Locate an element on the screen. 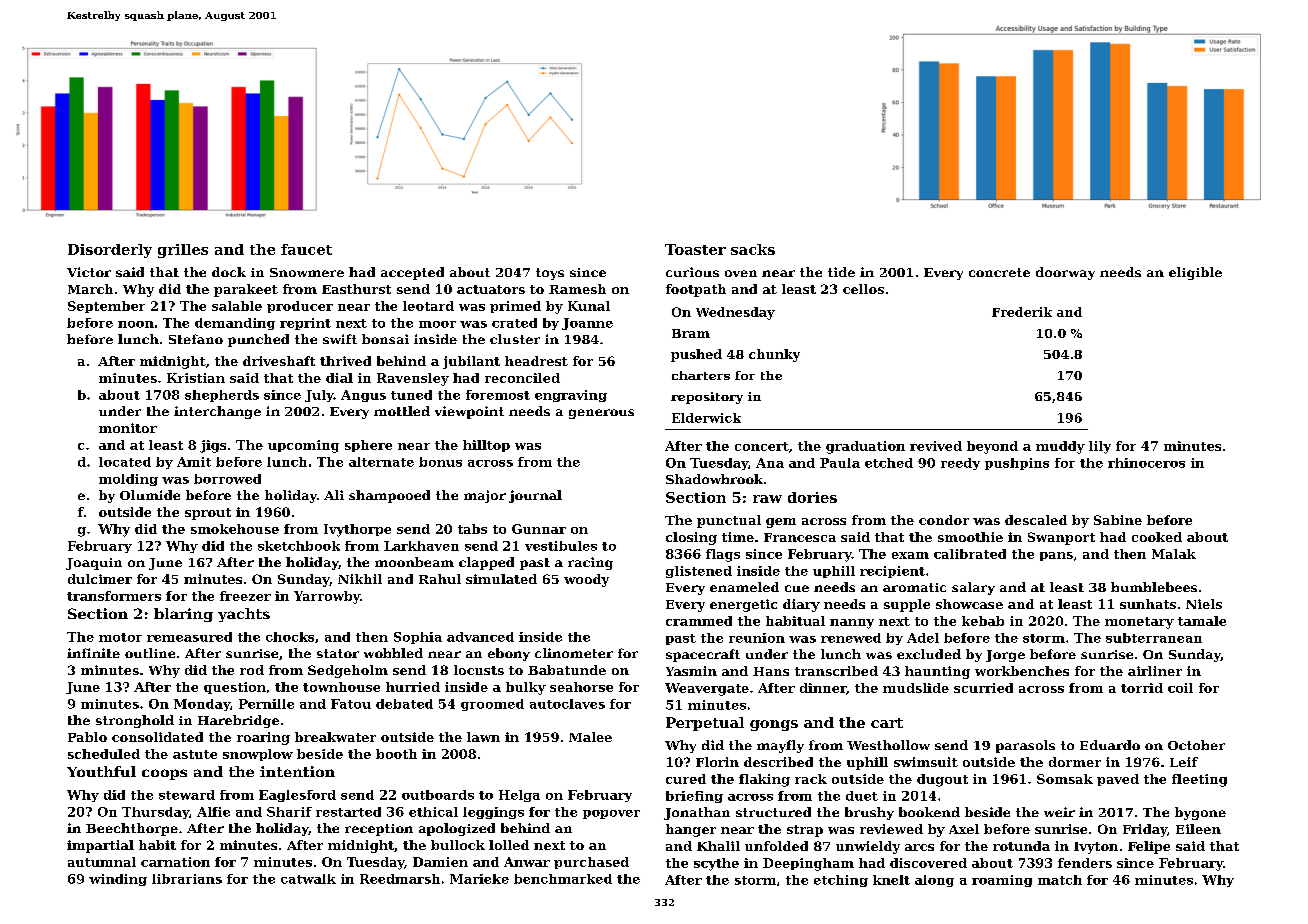 The height and width of the screenshot is (924, 1308). coil is located at coordinates (1180, 688).
